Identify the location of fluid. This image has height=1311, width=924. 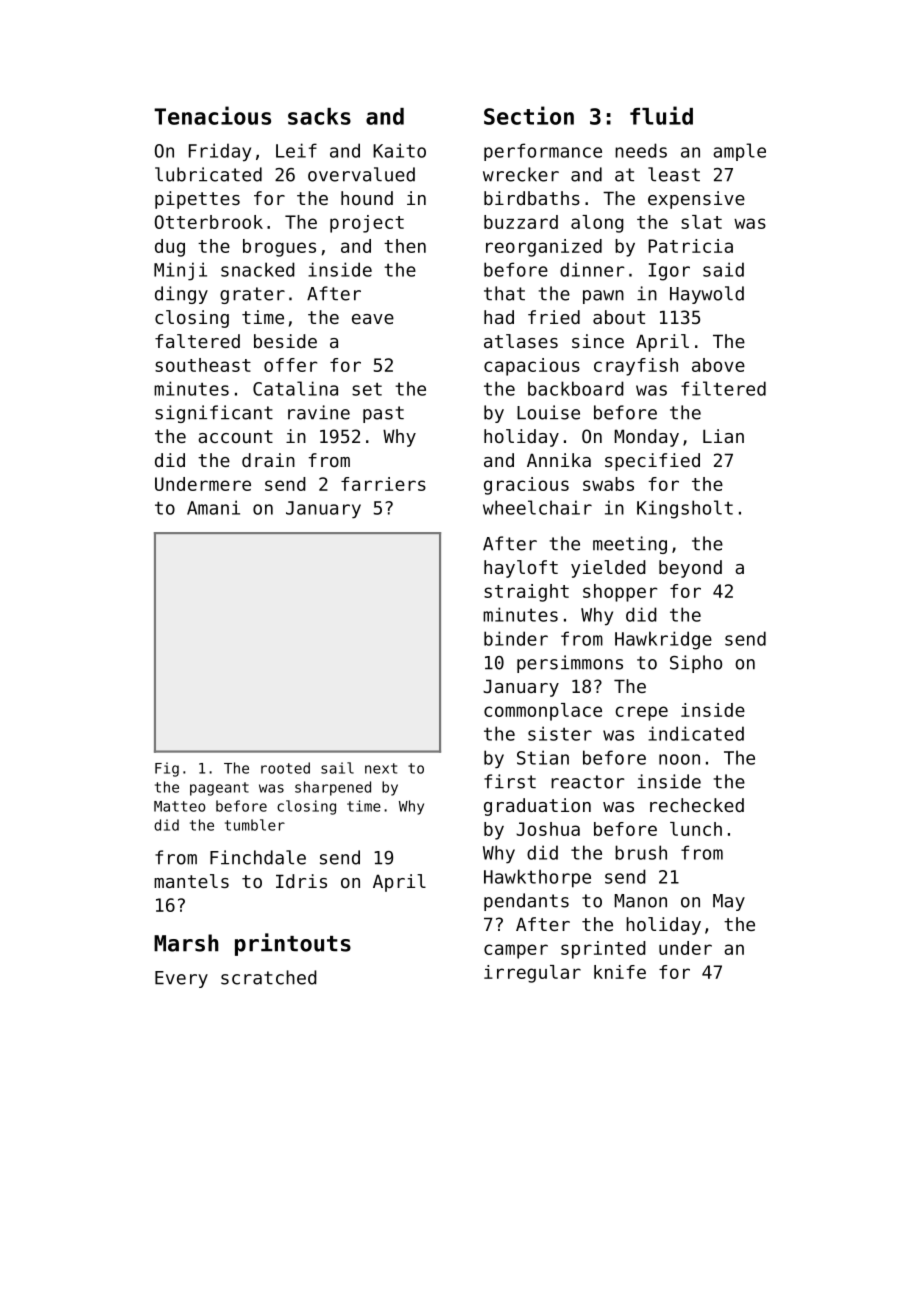
(661, 115).
